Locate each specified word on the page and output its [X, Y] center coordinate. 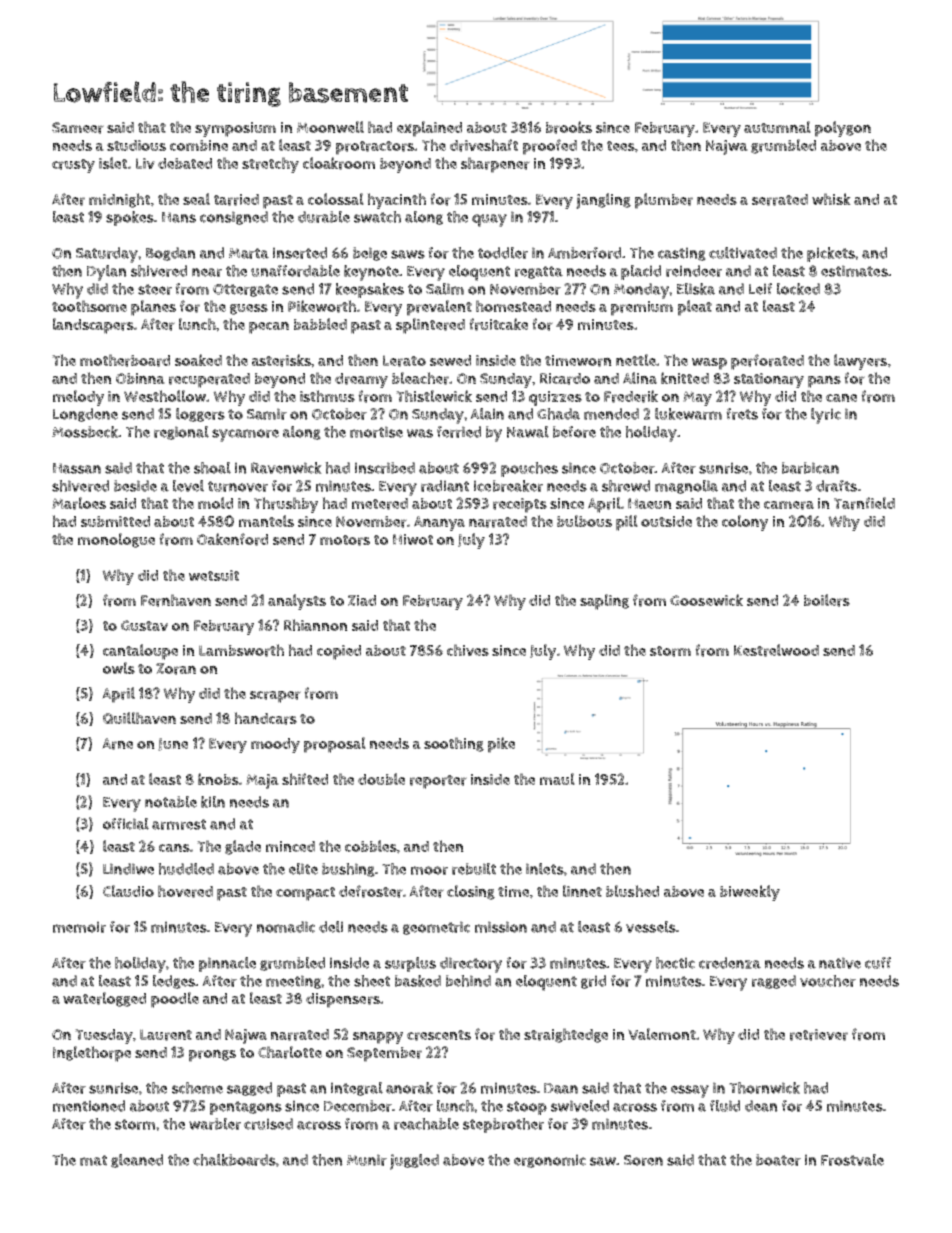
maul [557, 779]
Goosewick [706, 600]
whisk [831, 199]
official [126, 824]
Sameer [78, 128]
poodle [175, 1000]
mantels [266, 521]
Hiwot [413, 539]
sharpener [495, 165]
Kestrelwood [776, 650]
